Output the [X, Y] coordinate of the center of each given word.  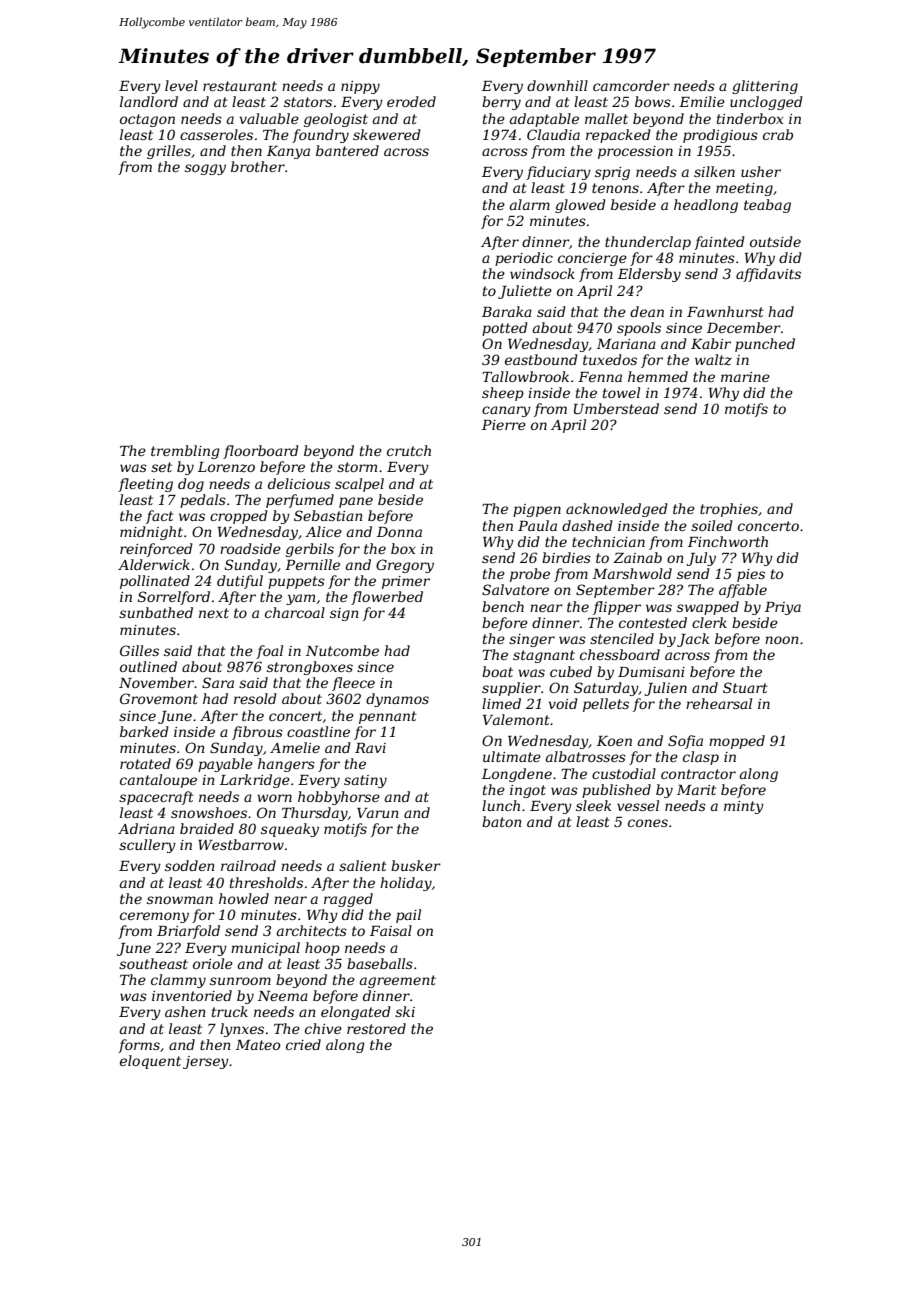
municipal [265, 949]
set [161, 467]
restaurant [240, 86]
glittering [765, 87]
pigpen [537, 510]
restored [376, 1028]
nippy [360, 87]
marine [745, 377]
